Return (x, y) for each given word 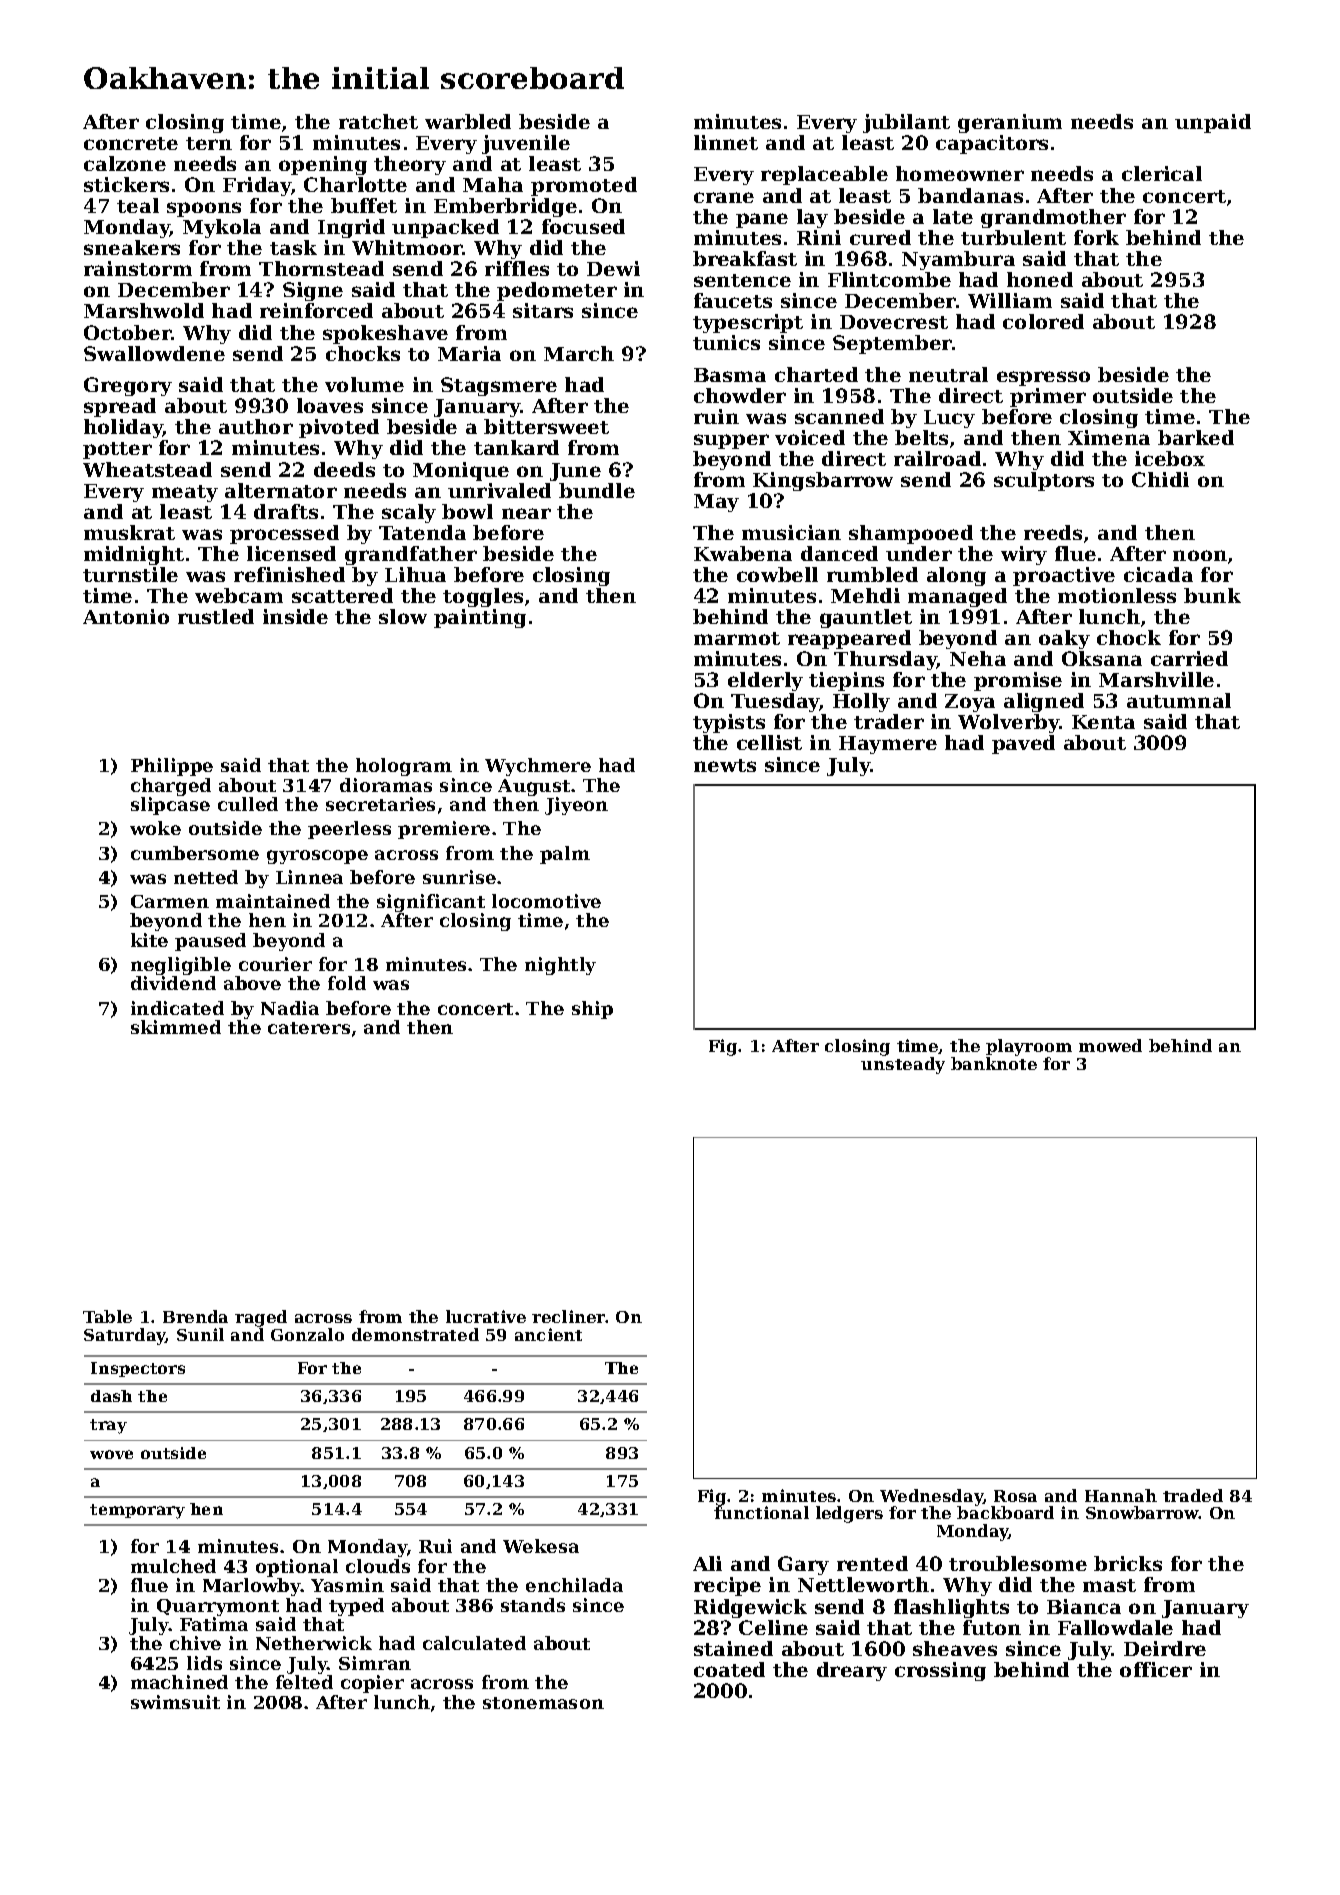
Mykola (222, 228)
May (716, 503)
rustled (216, 616)
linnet (726, 142)
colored (1043, 321)
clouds (378, 1566)
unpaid (1213, 123)
